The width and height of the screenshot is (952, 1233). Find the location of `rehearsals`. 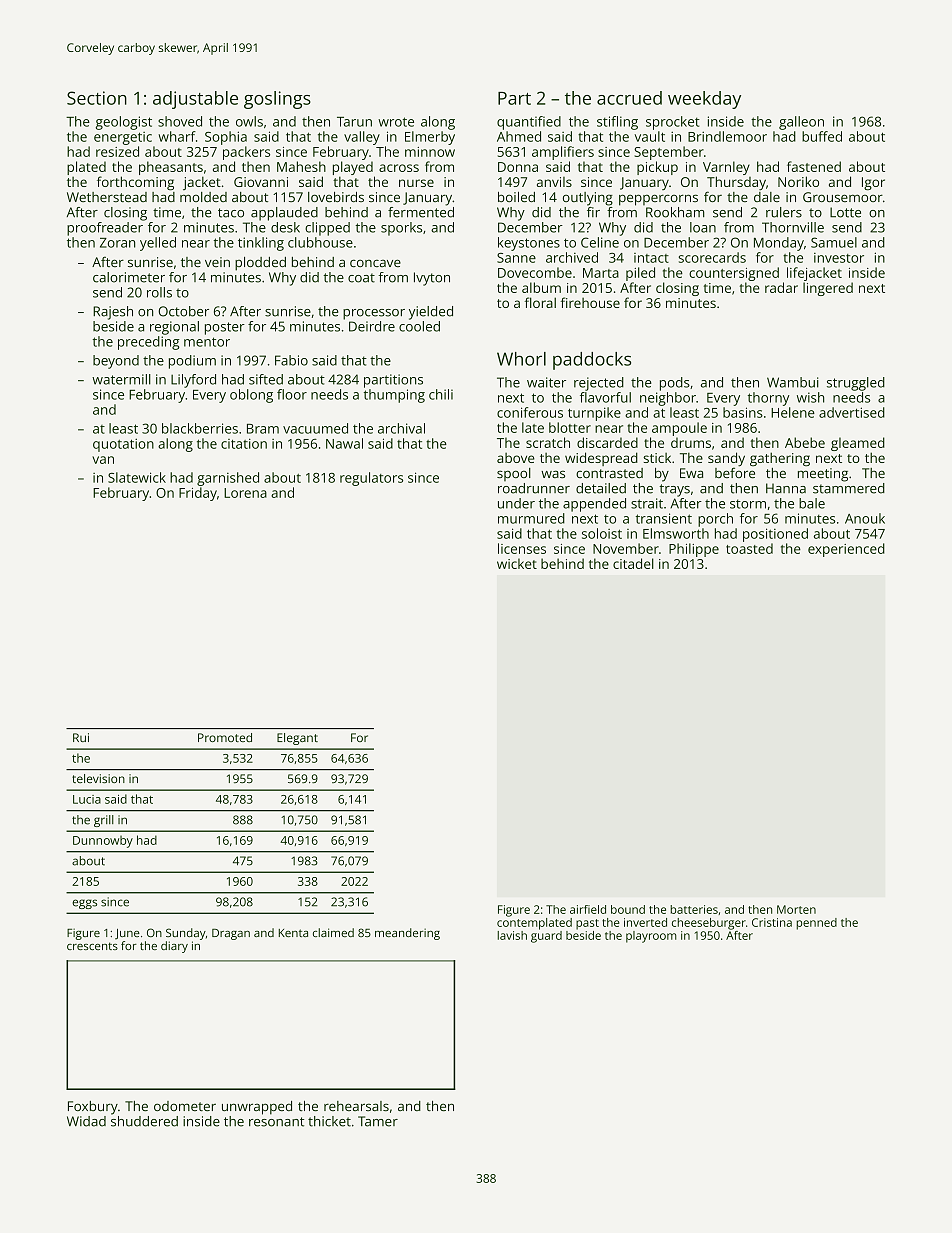

rehearsals is located at coordinates (356, 1106).
